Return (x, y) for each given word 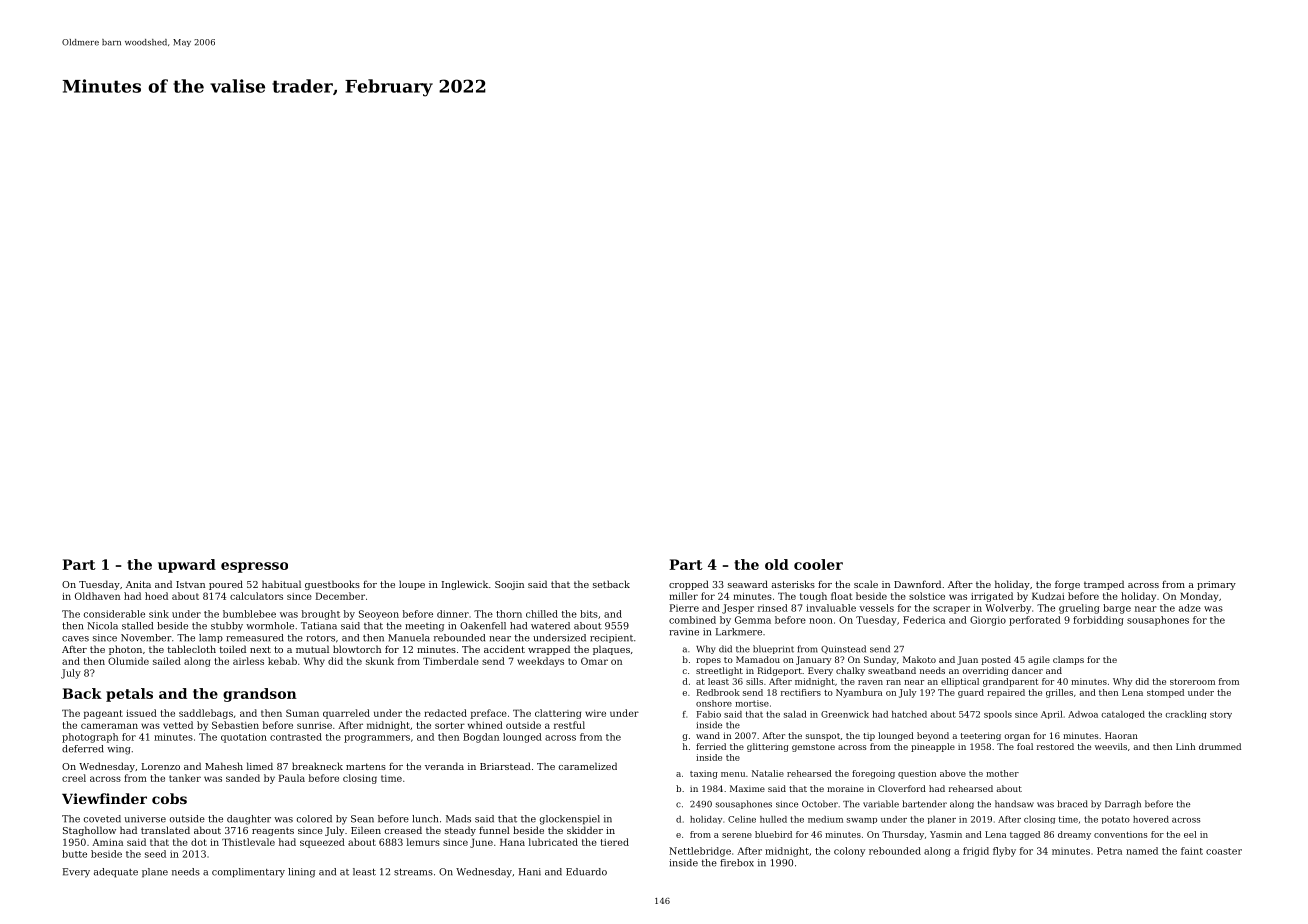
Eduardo (586, 872)
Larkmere (739, 632)
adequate (116, 873)
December (340, 596)
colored (314, 819)
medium (825, 819)
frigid (976, 852)
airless (248, 661)
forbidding (1098, 621)
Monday (1199, 597)
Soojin (509, 585)
